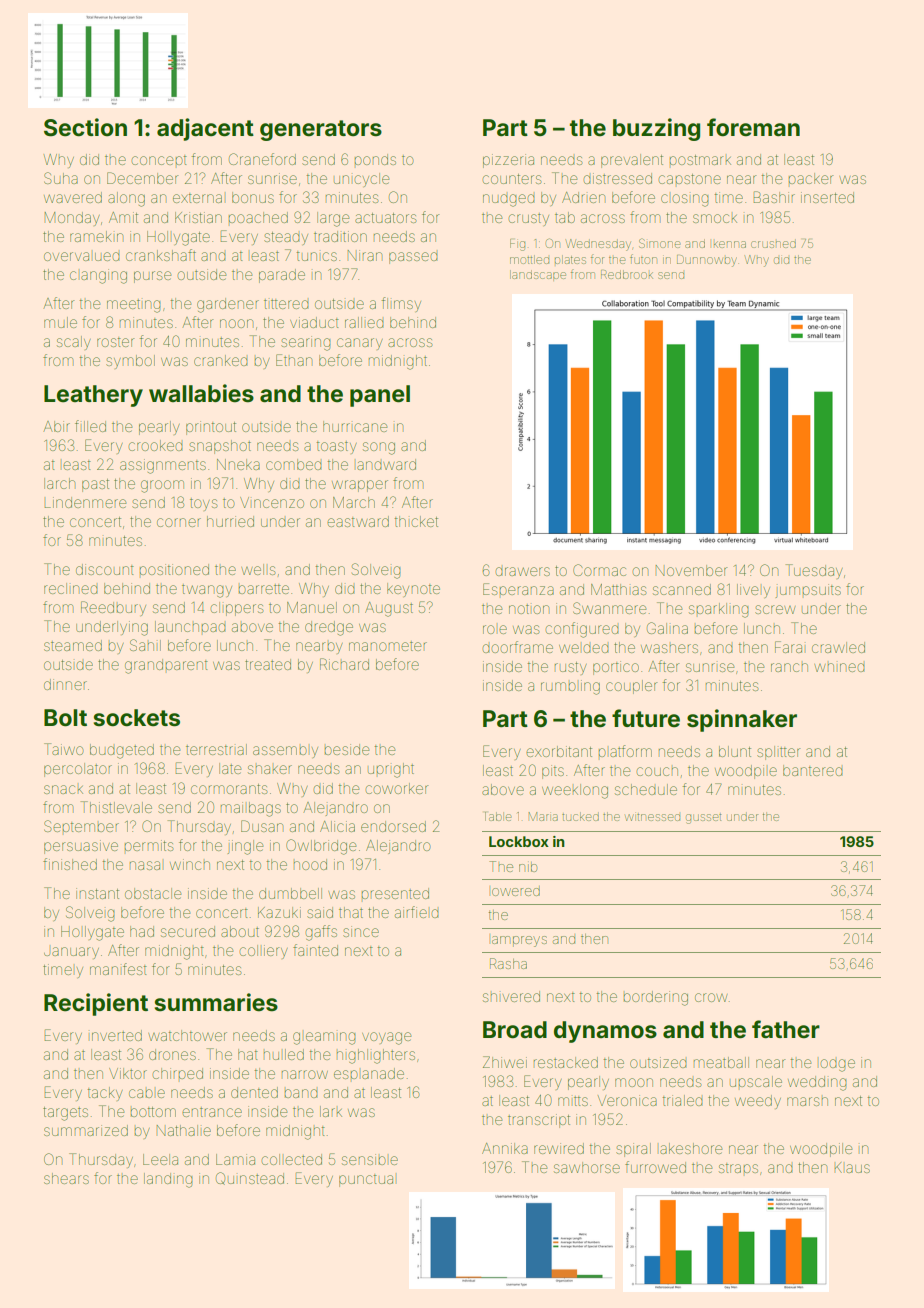 The width and height of the screenshot is (924, 1308). Describe the element at coordinates (808, 591) in the screenshot. I see `jumpsuits` at that location.
